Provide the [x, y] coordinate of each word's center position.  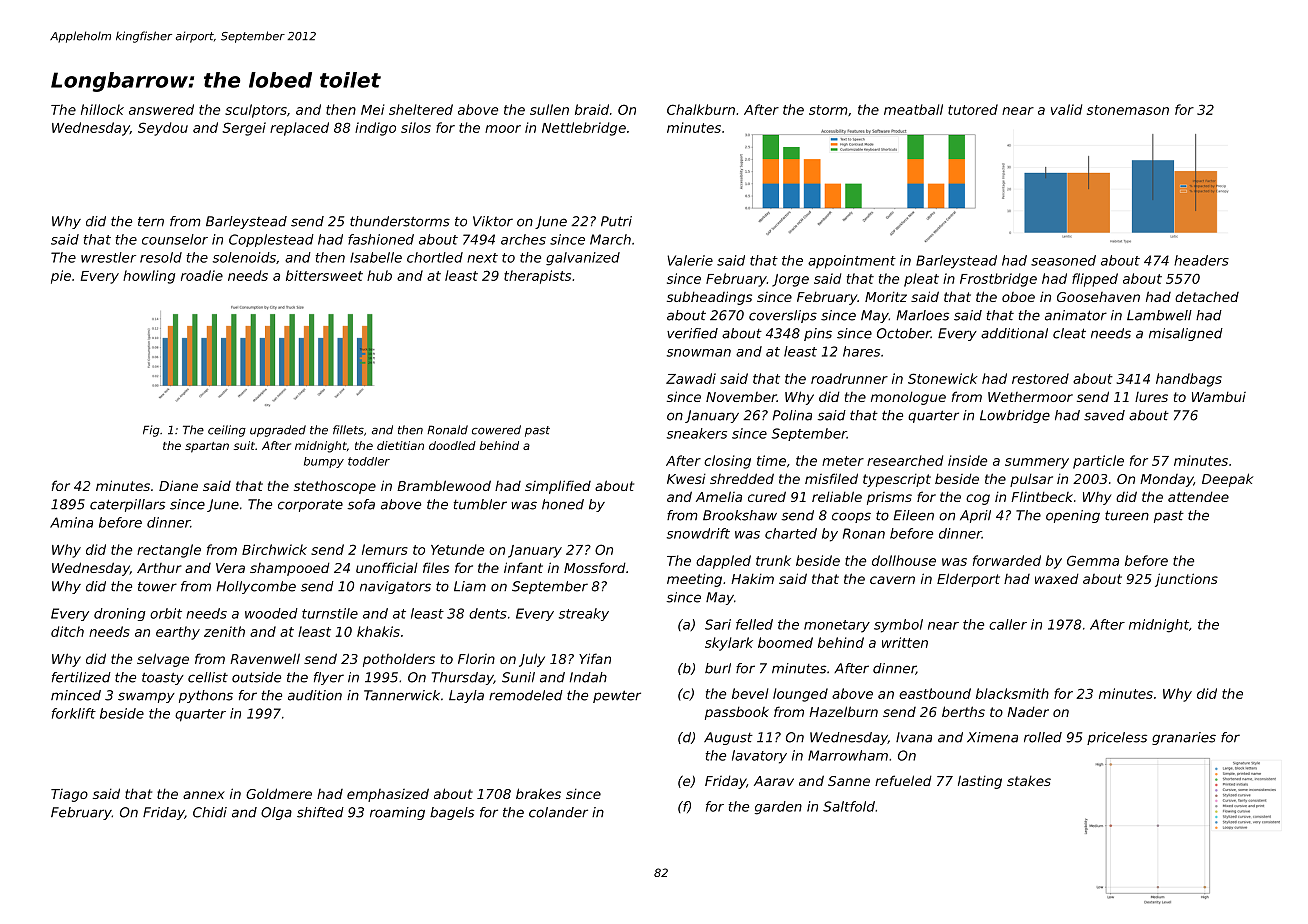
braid [592, 109]
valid [1066, 109]
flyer [329, 678]
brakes [538, 793]
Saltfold [849, 806]
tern [151, 222]
